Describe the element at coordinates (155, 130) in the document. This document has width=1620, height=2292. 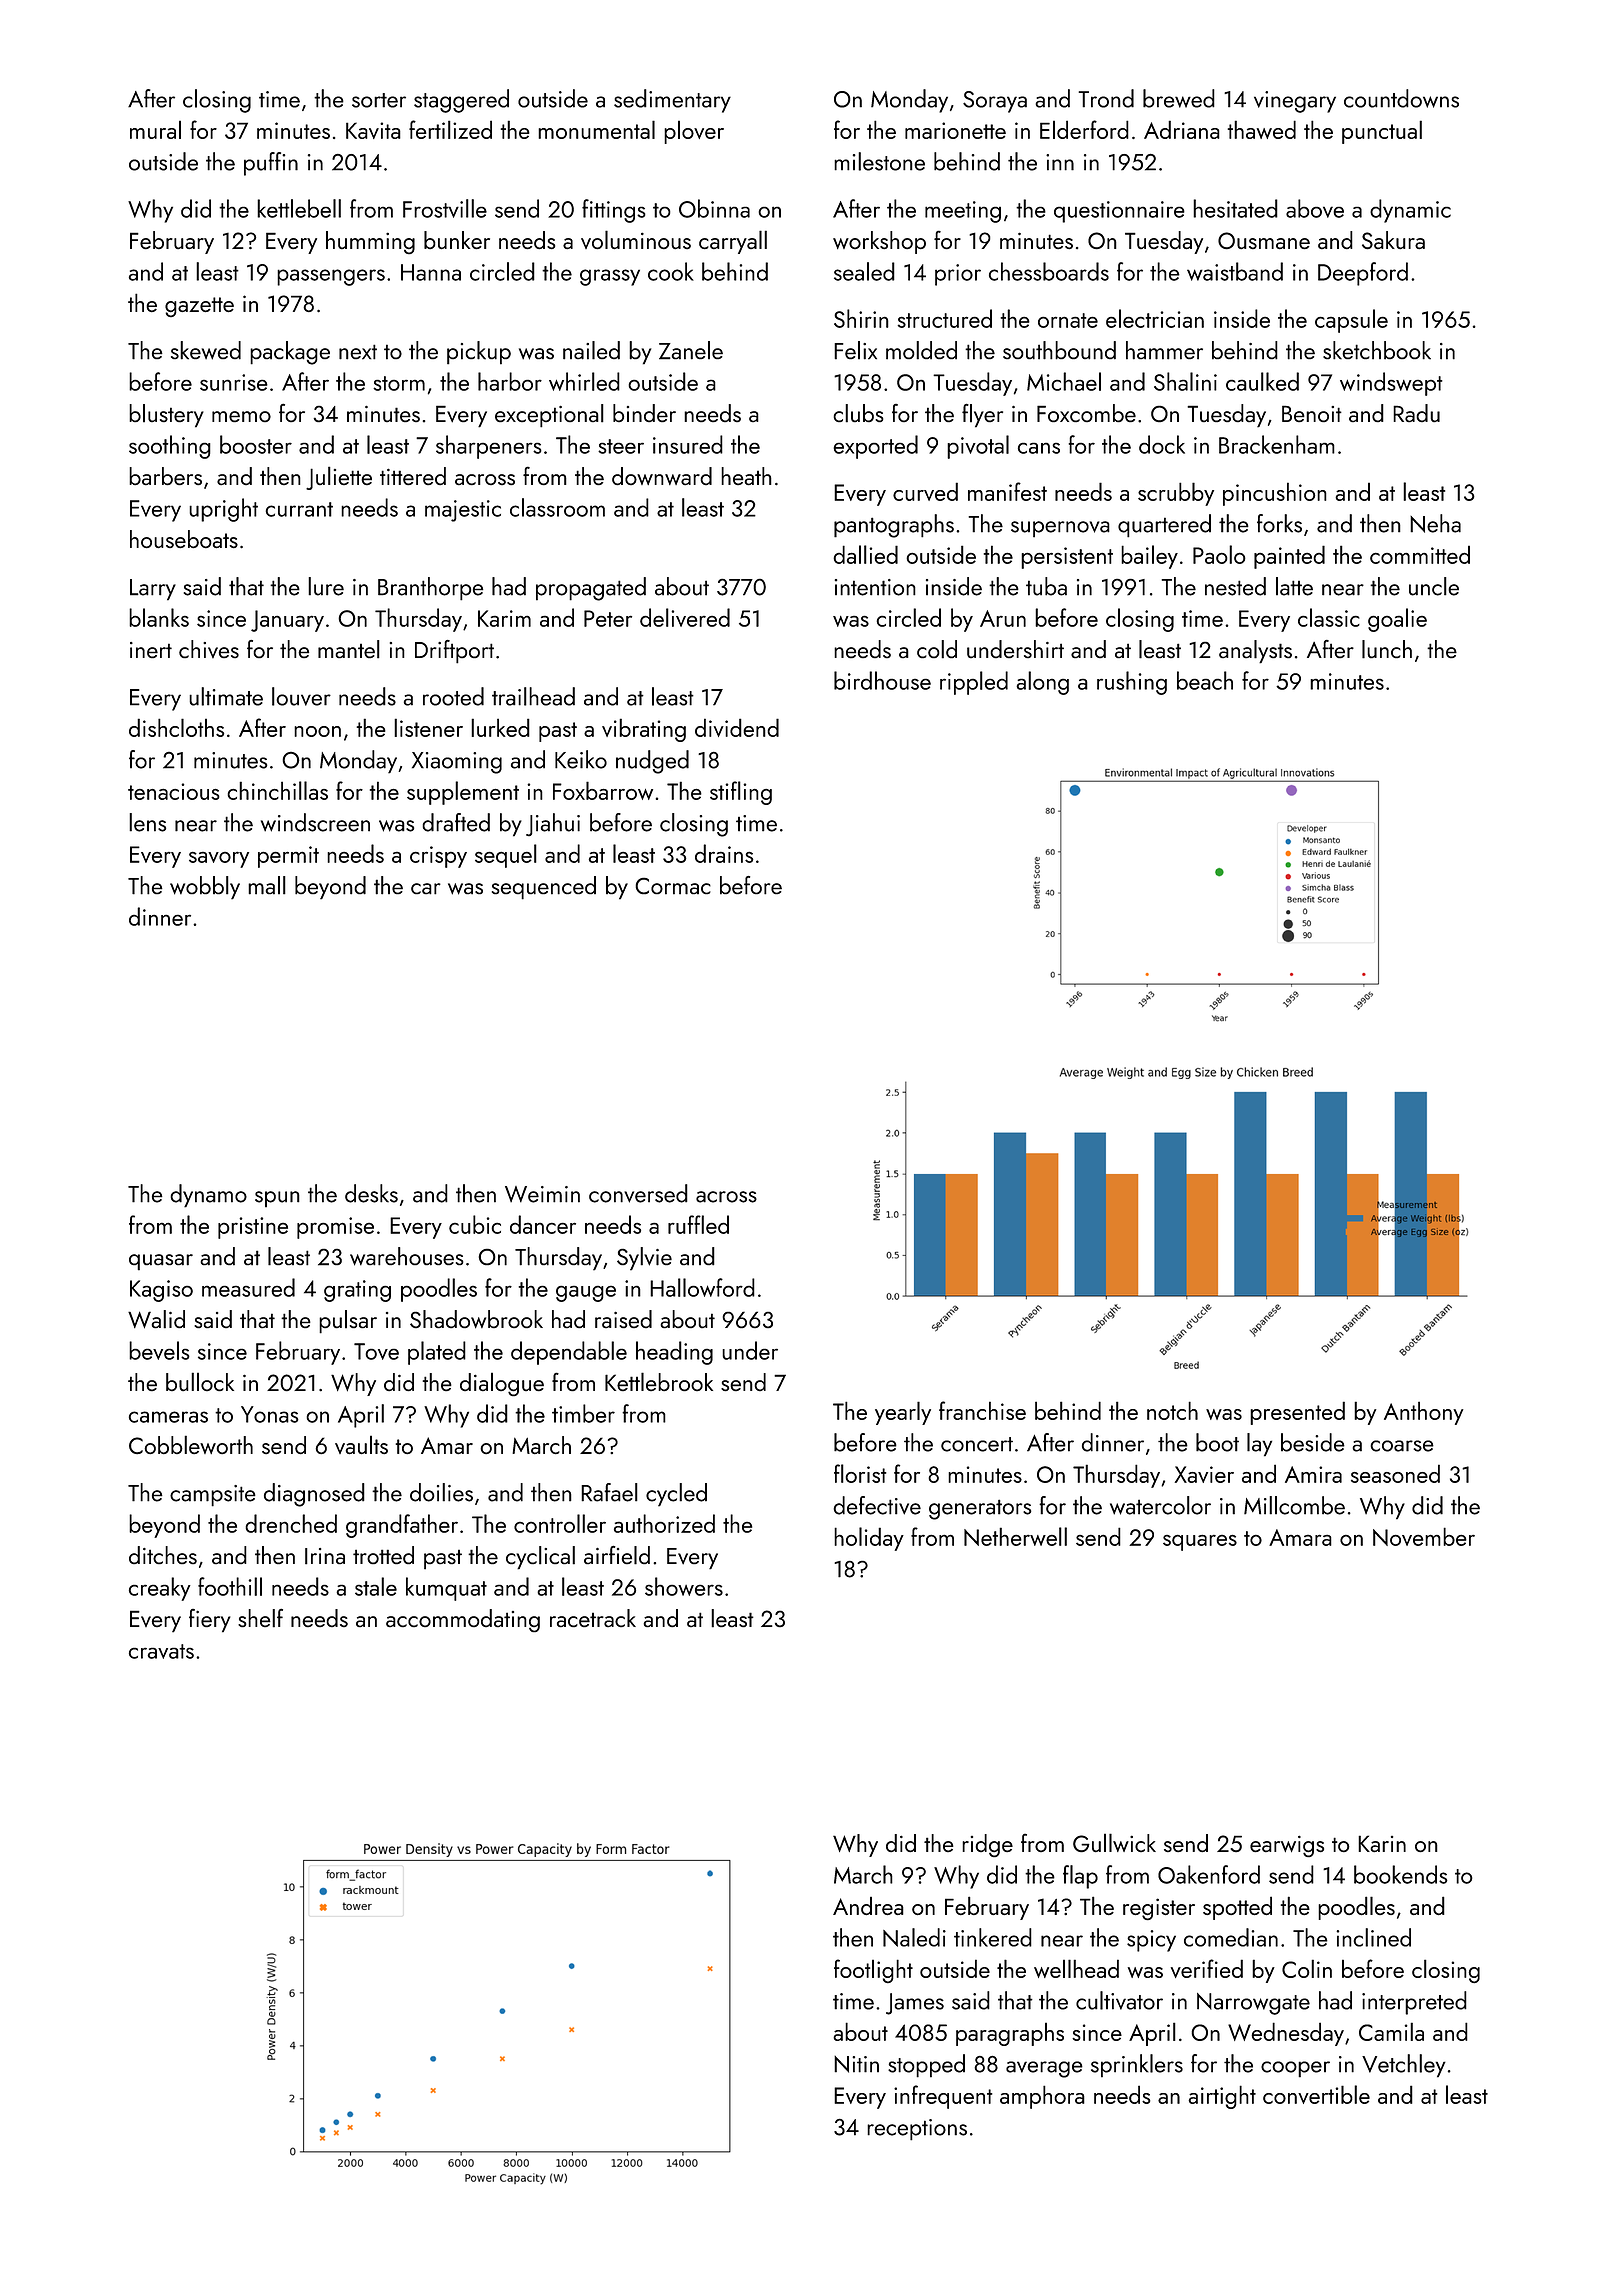
I see `mural` at that location.
